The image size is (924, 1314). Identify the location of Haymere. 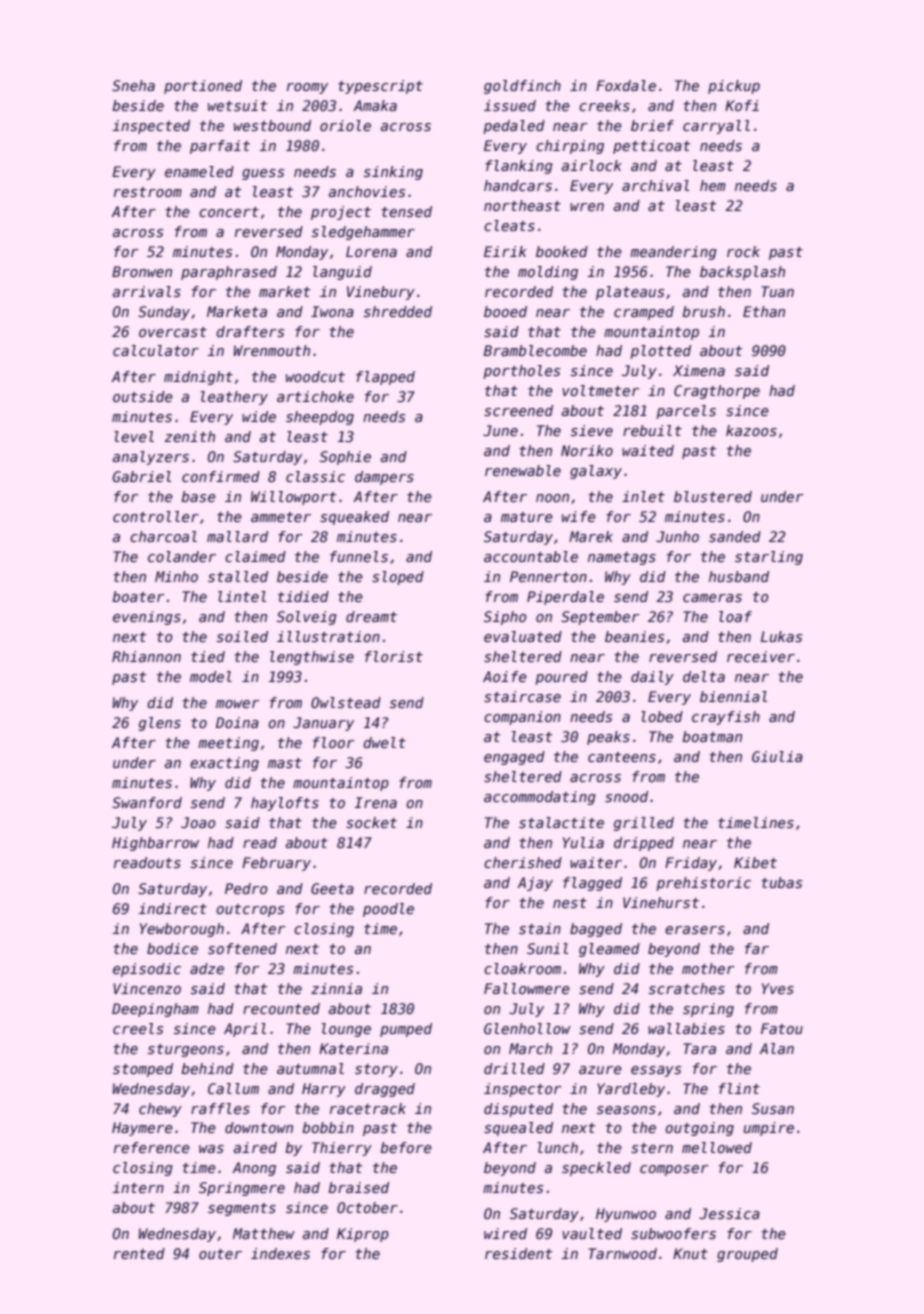
(142, 1129).
